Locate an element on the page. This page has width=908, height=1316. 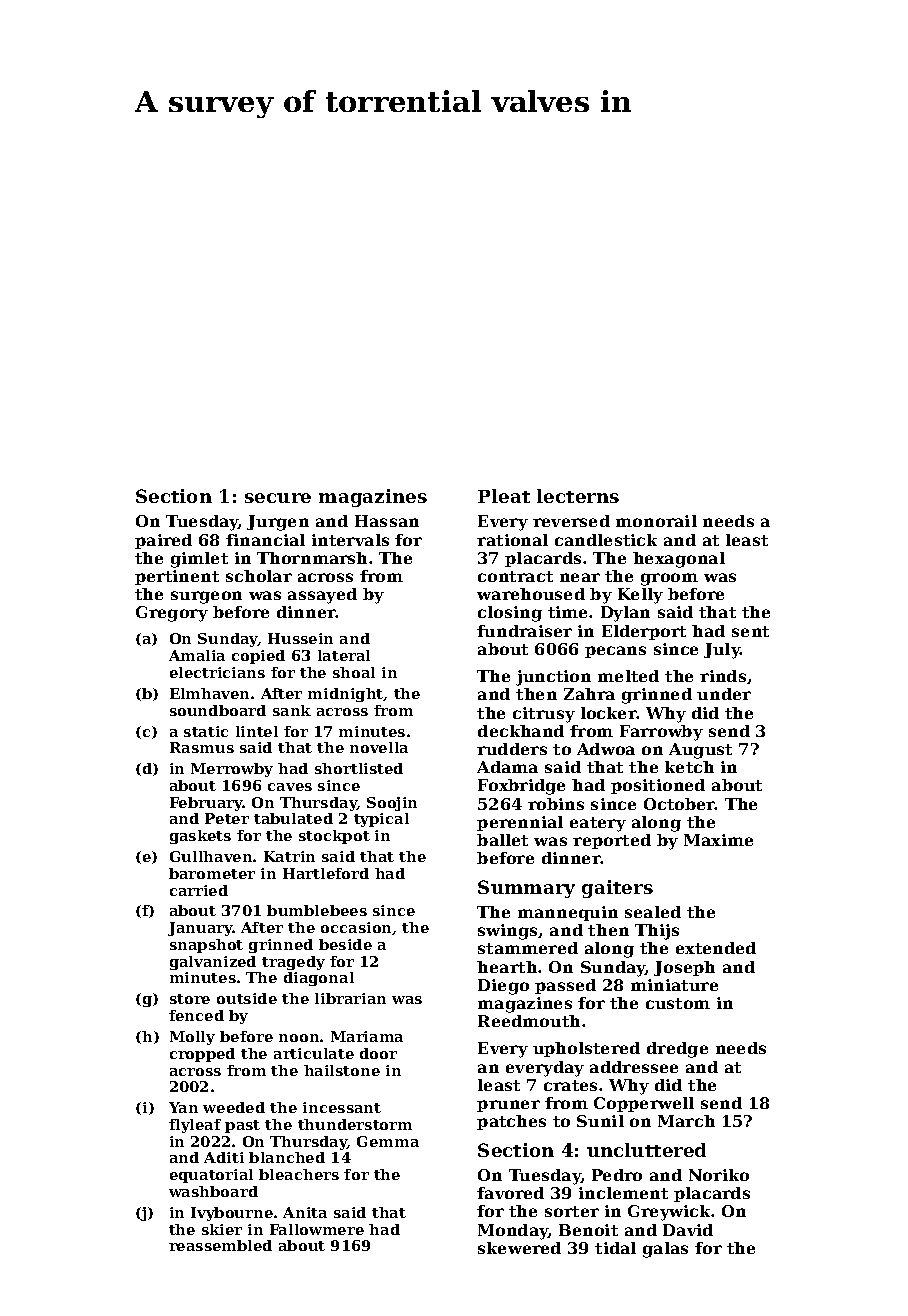
passed is located at coordinates (565, 986).
